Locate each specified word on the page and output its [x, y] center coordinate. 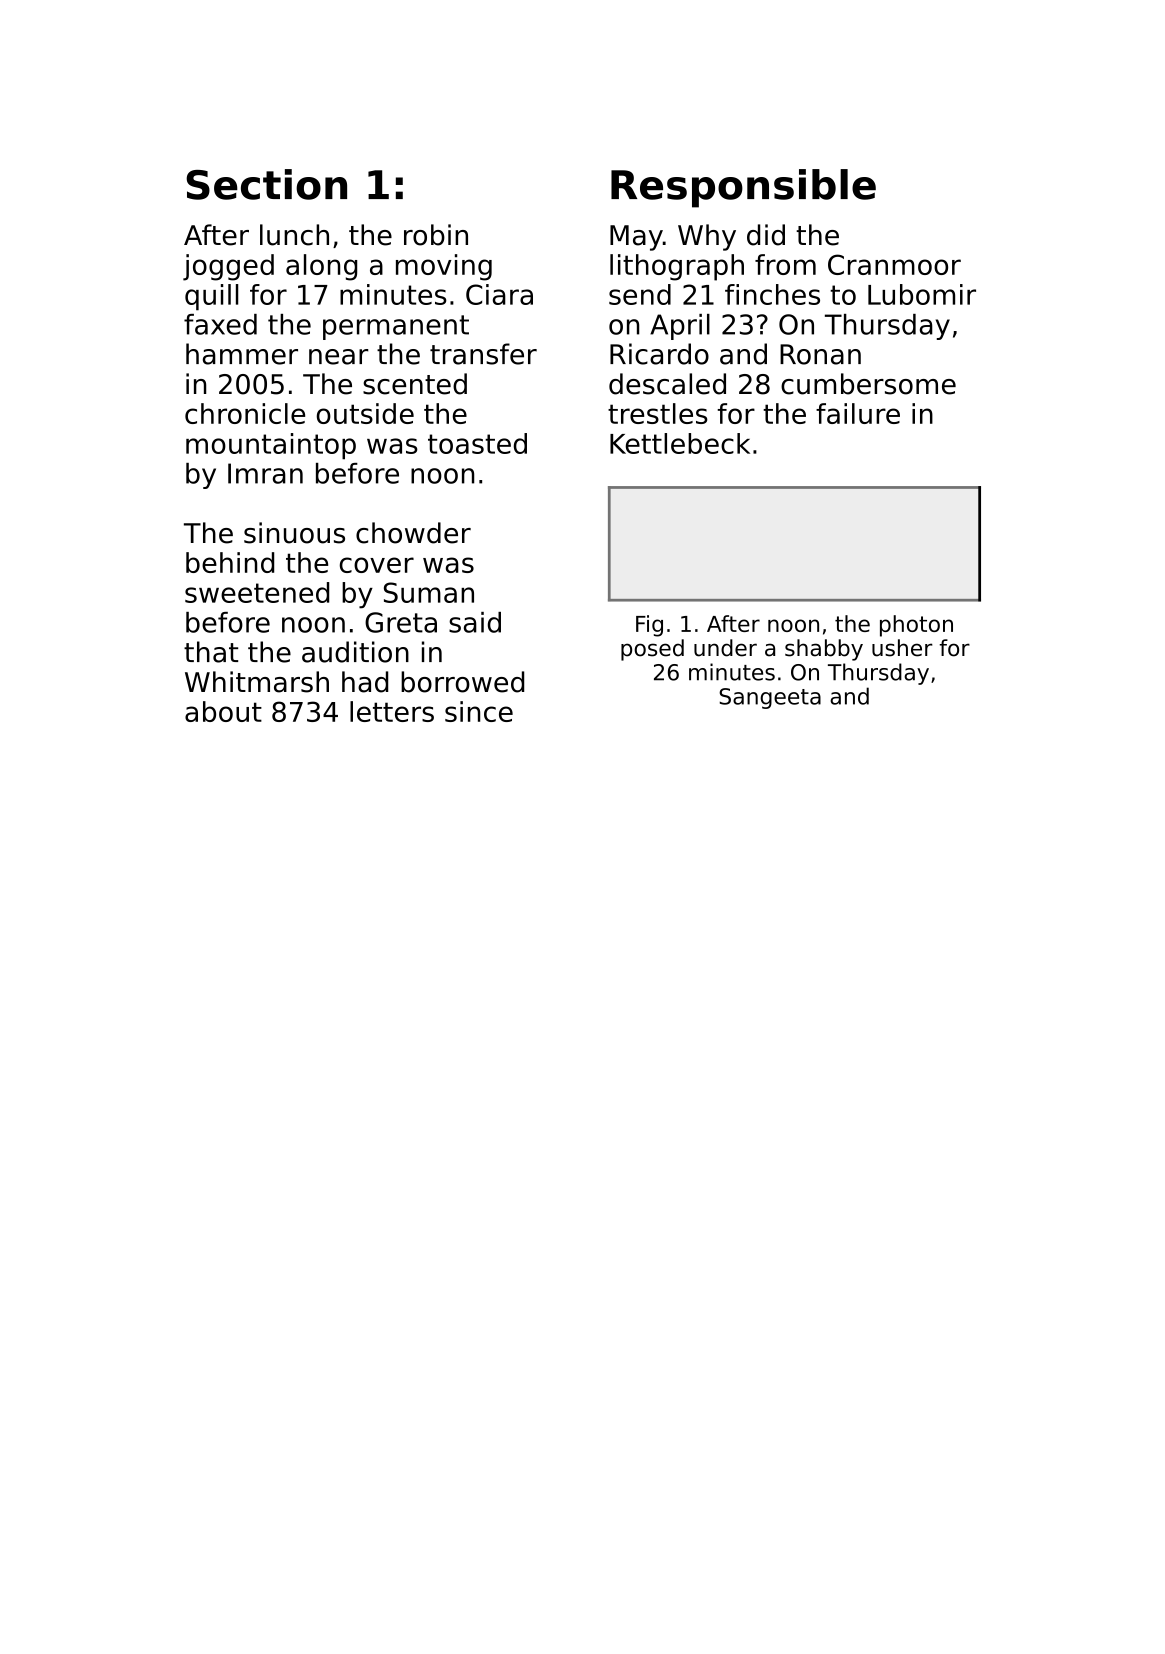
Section [266, 184]
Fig [649, 626]
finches [772, 294]
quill [211, 297]
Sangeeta [770, 698]
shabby [824, 650]
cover [377, 565]
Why [707, 237]
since [479, 711]
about [223, 711]
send [640, 294]
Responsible [743, 188]
